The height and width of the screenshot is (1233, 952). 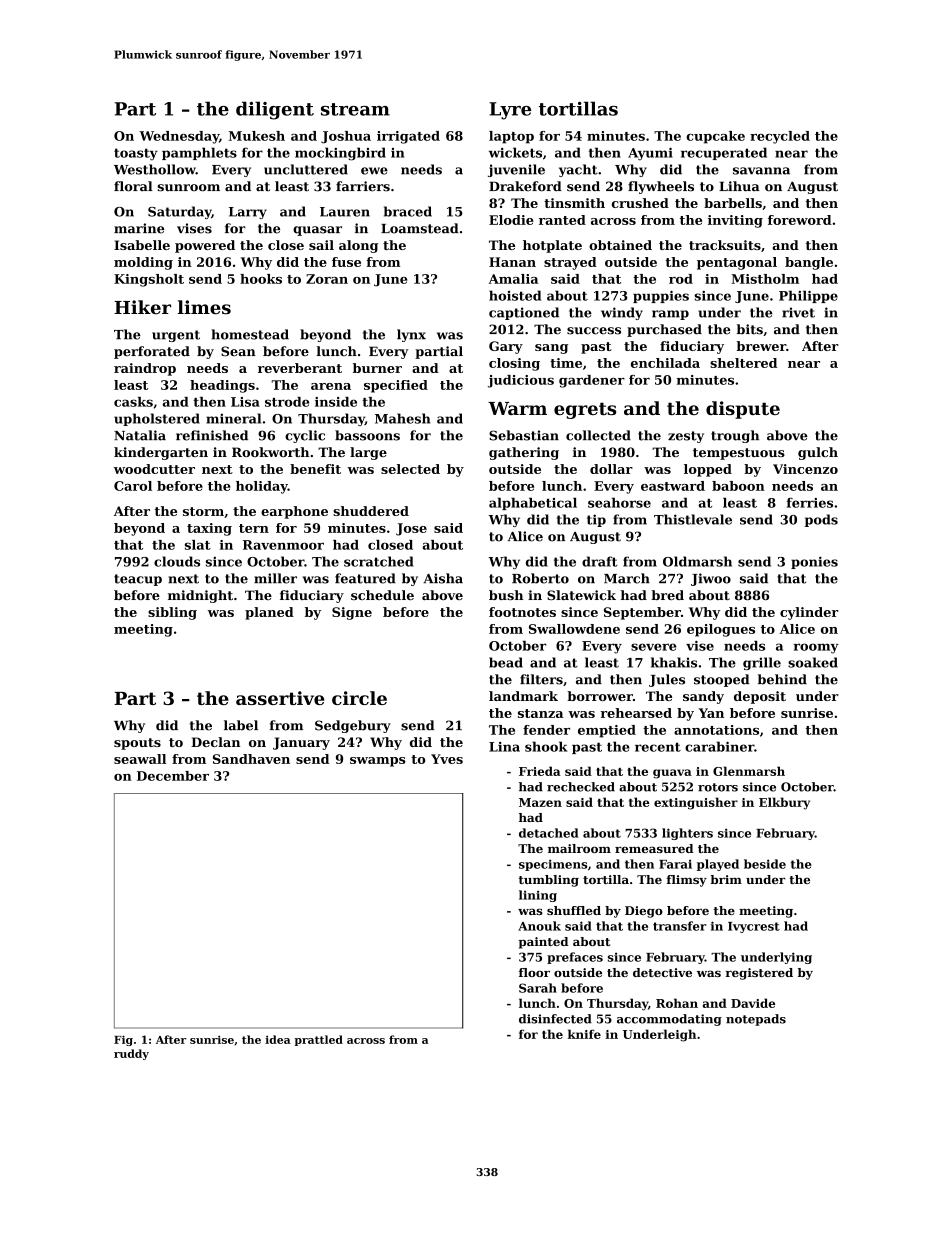 What do you see at coordinates (809, 263) in the screenshot?
I see `bangle` at bounding box center [809, 263].
